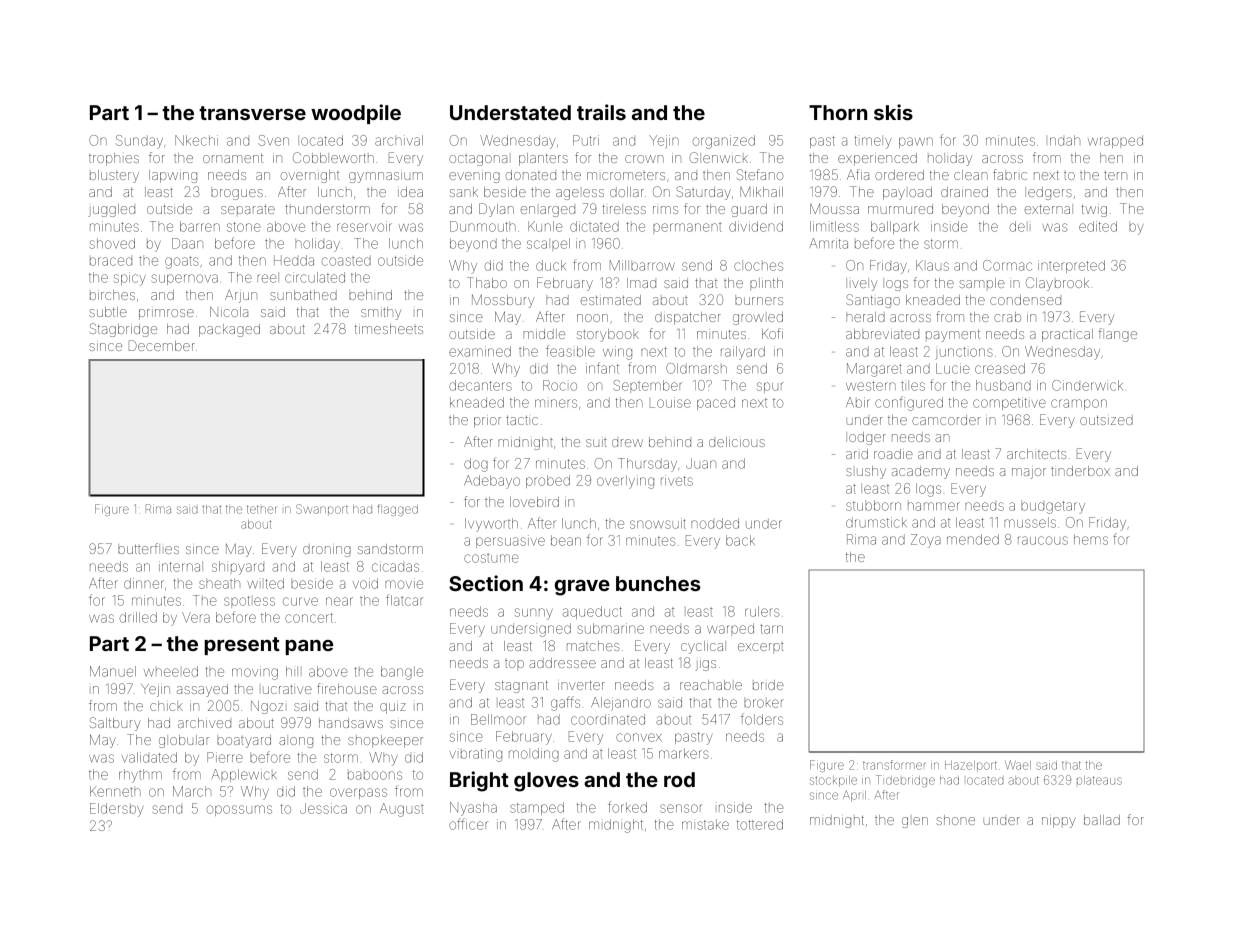 This image has height=952, width=1233. I want to click on warped, so click(730, 629).
